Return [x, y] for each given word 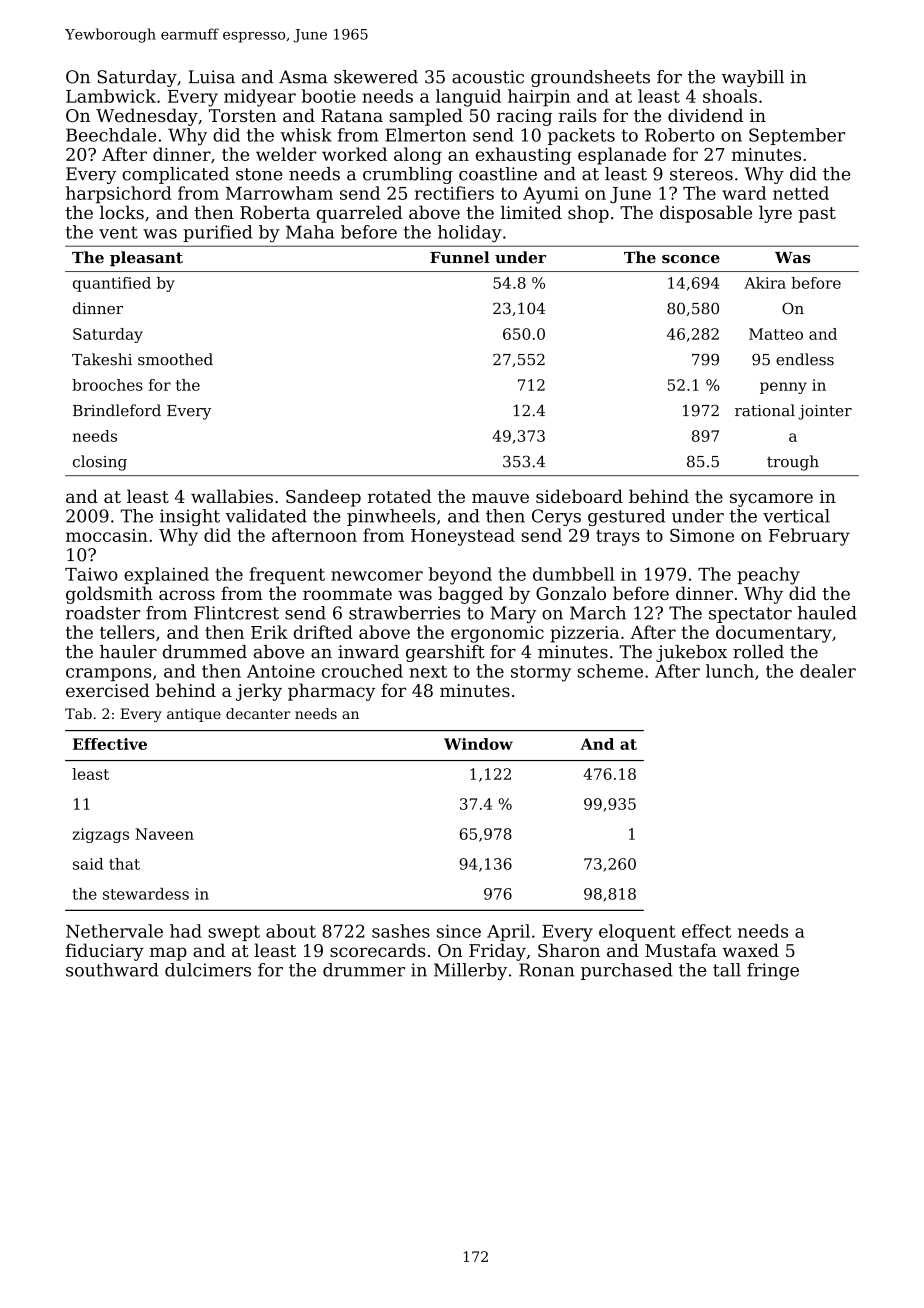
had [186, 931]
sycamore [771, 500]
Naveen [164, 834]
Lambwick [111, 96]
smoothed [175, 359]
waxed [750, 950]
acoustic [488, 77]
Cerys [556, 517]
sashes [401, 931]
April [508, 932]
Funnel [460, 257]
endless [805, 359]
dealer [828, 671]
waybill [753, 78]
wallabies [232, 496]
